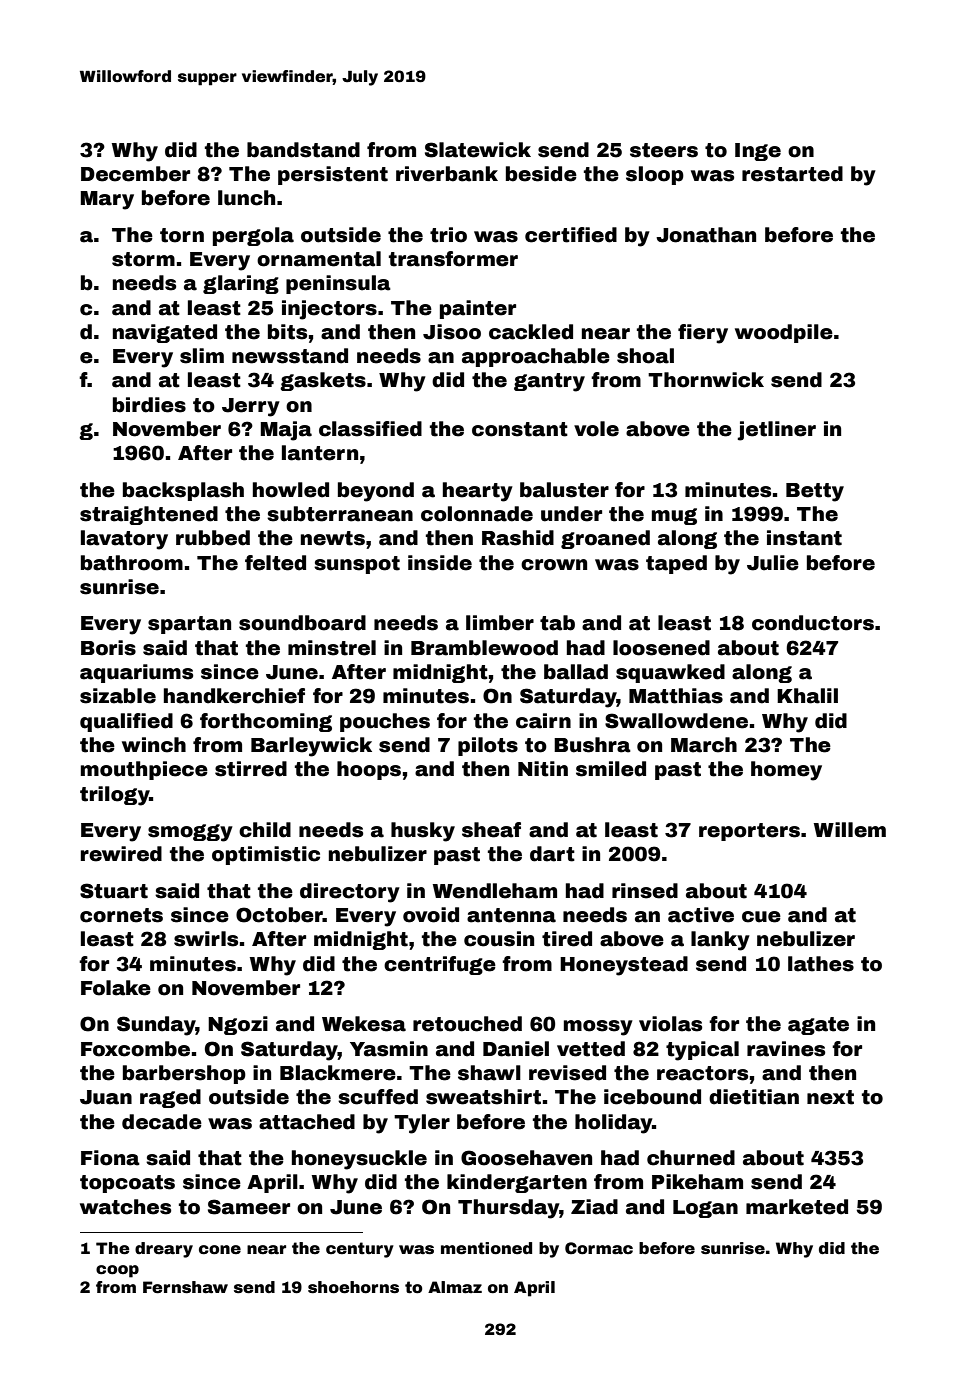 The image size is (969, 1377). I want to click on Jerry, so click(251, 407).
